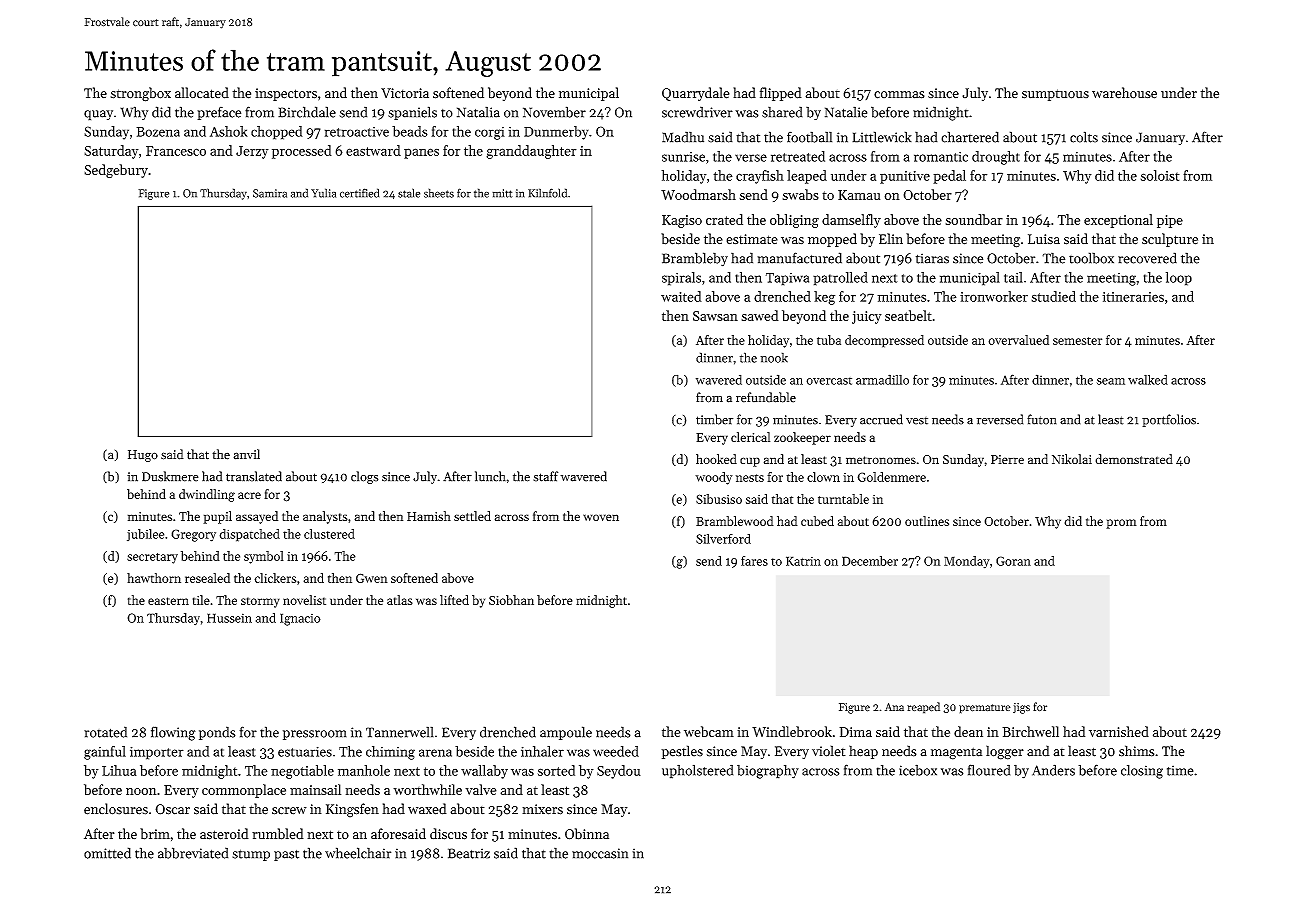  I want to click on varnished, so click(1119, 731).
